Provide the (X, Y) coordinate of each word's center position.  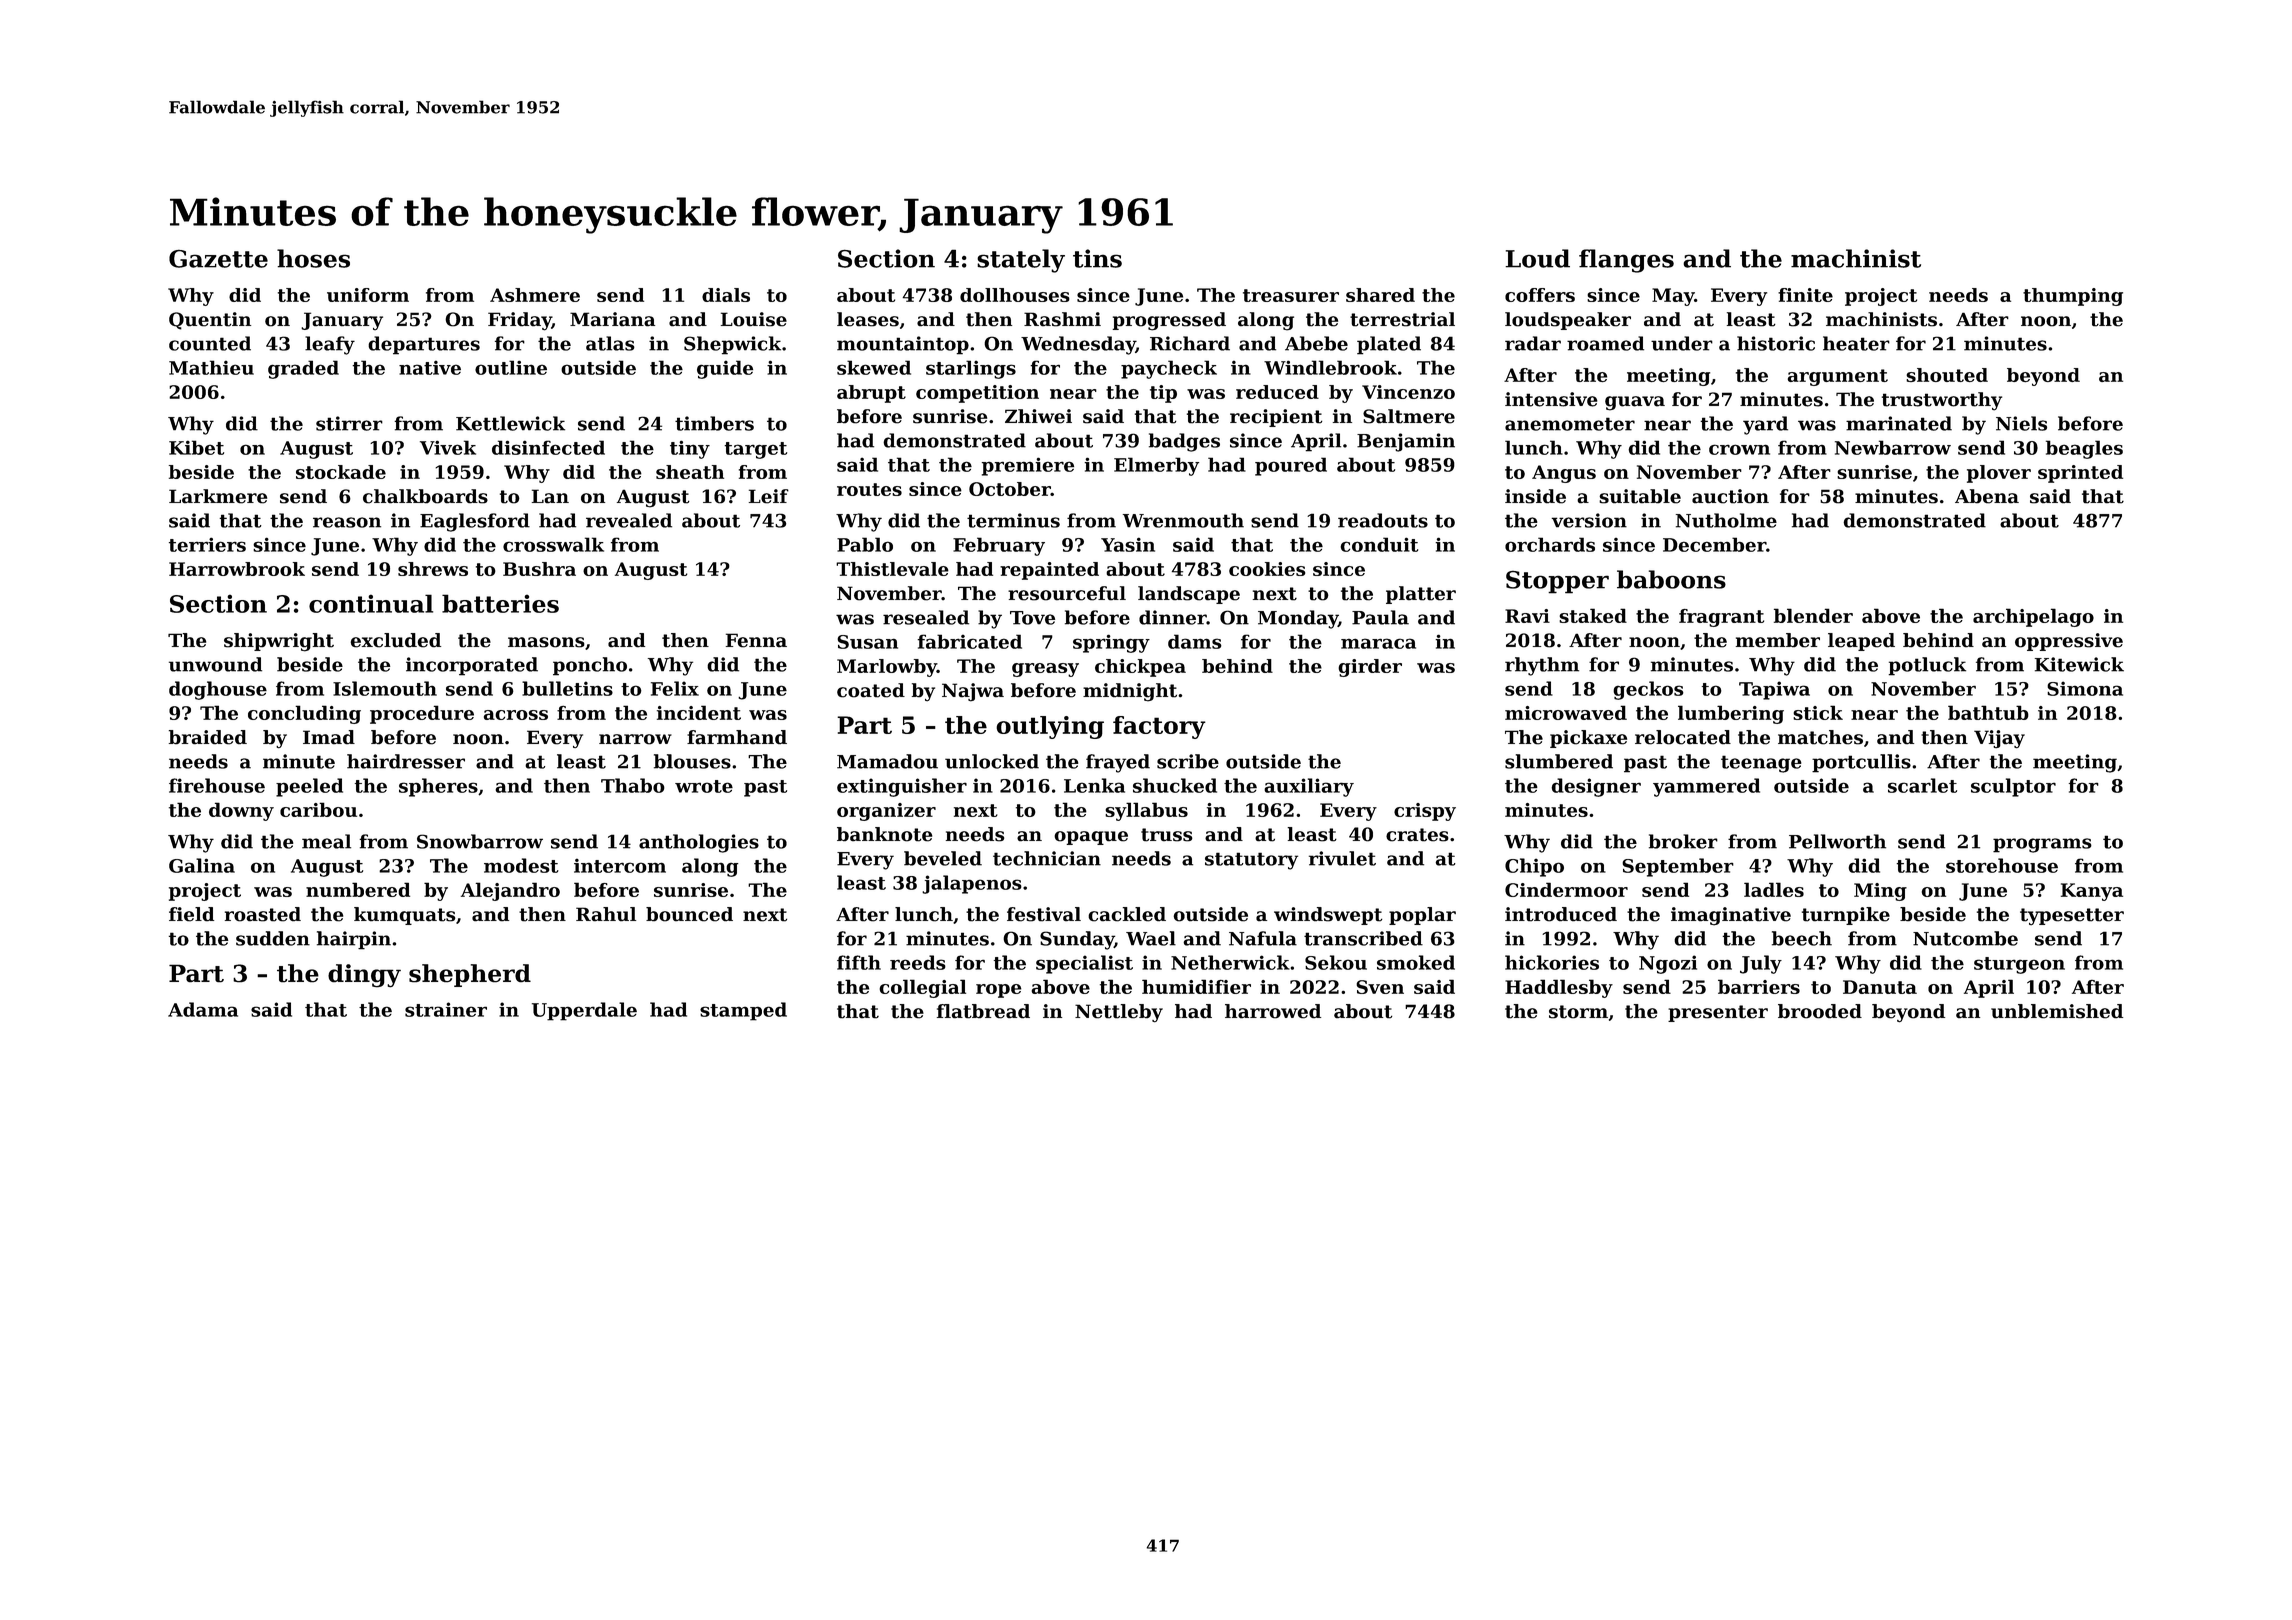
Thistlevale (892, 569)
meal (326, 841)
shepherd (470, 975)
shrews (433, 569)
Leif (769, 496)
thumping (2073, 297)
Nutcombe (1965, 938)
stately (1021, 261)
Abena (1987, 496)
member (1778, 640)
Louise (754, 319)
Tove (1032, 618)
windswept (1328, 916)
